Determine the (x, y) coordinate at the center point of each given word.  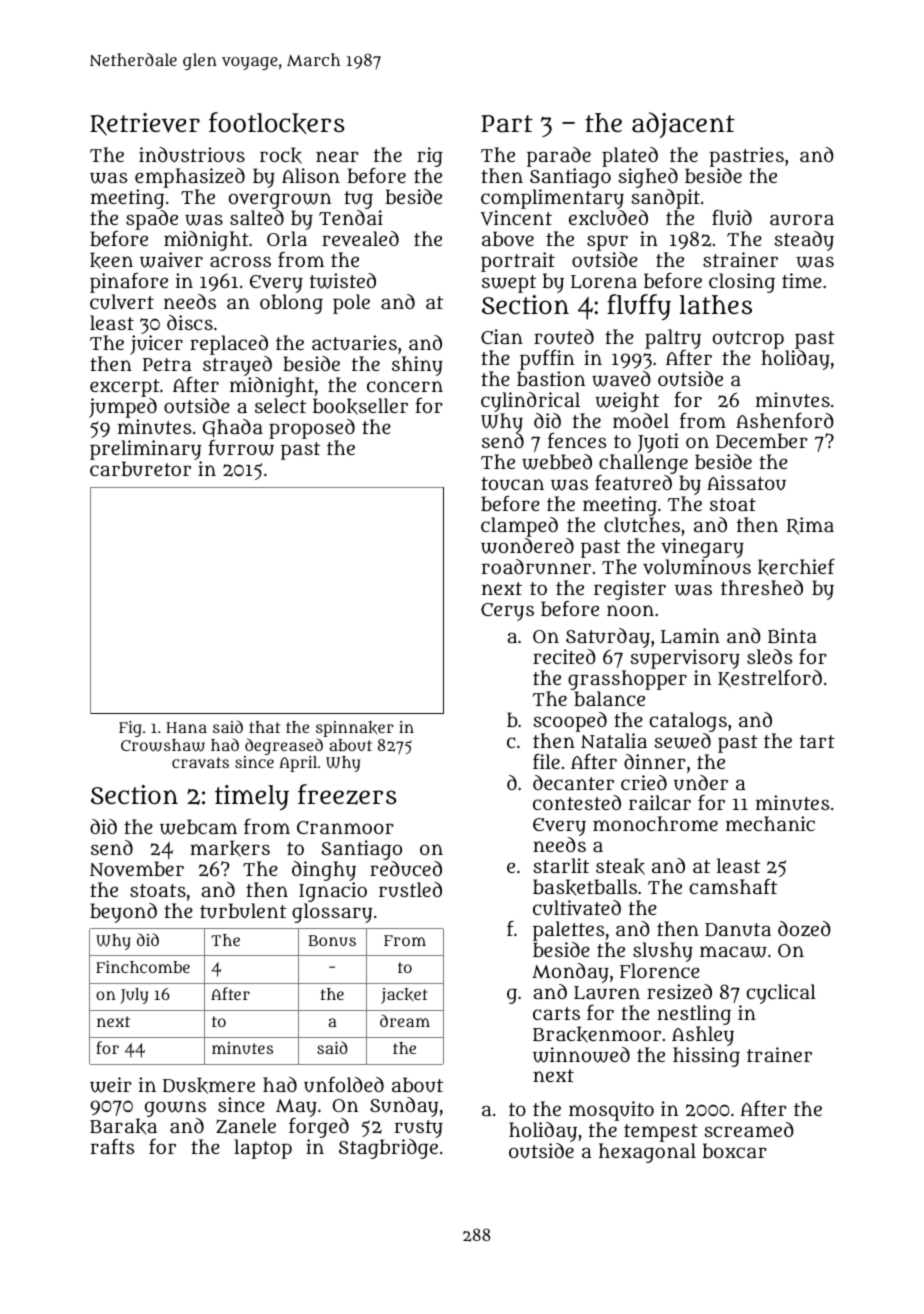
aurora (802, 219)
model (641, 420)
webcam (198, 827)
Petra (167, 364)
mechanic (770, 823)
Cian (502, 336)
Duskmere (209, 1085)
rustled (410, 890)
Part (507, 124)
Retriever (145, 124)
